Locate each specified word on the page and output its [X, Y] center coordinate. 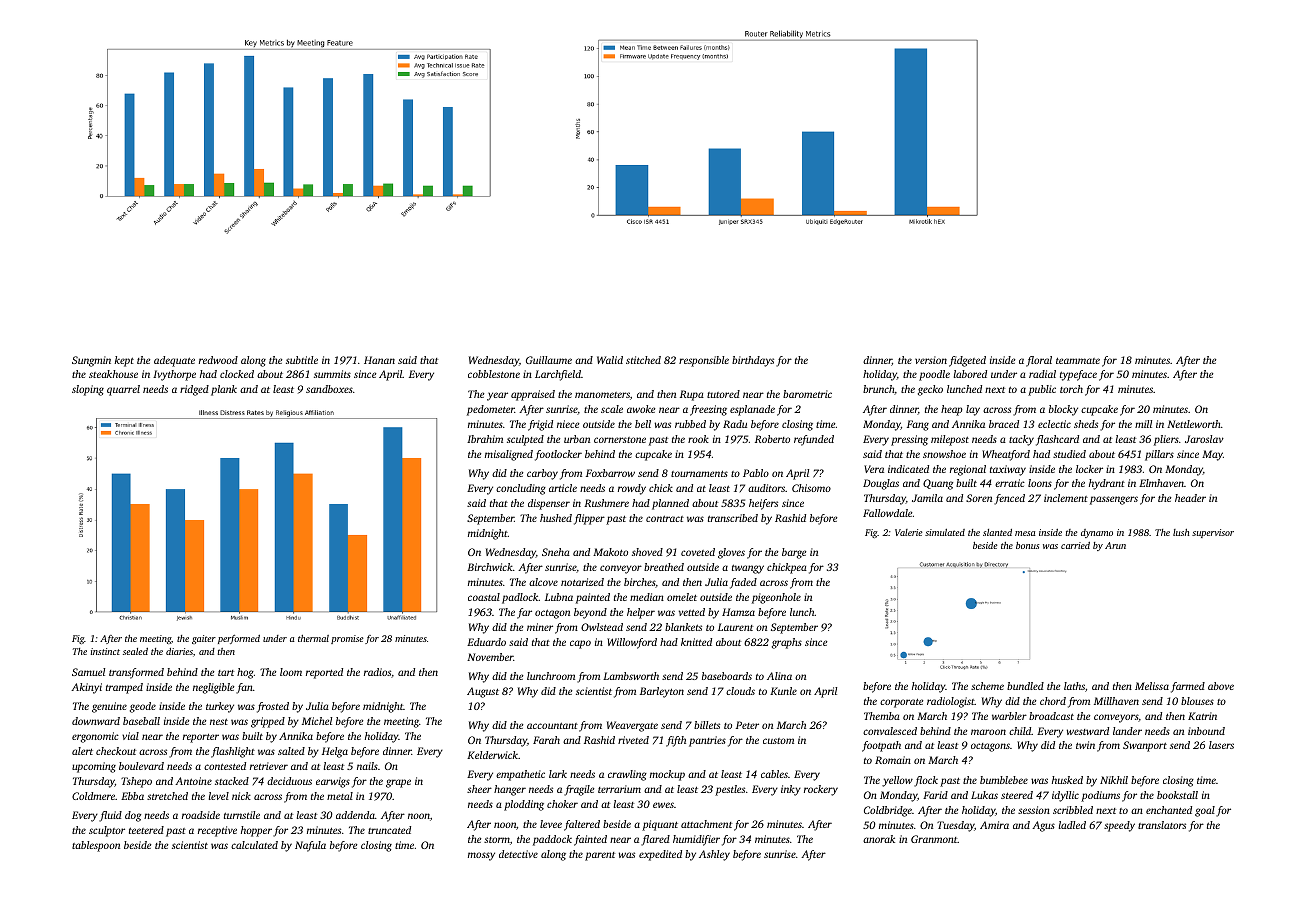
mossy [481, 856]
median [647, 597]
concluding [521, 489]
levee [551, 824]
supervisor [1213, 533]
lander [1127, 731]
